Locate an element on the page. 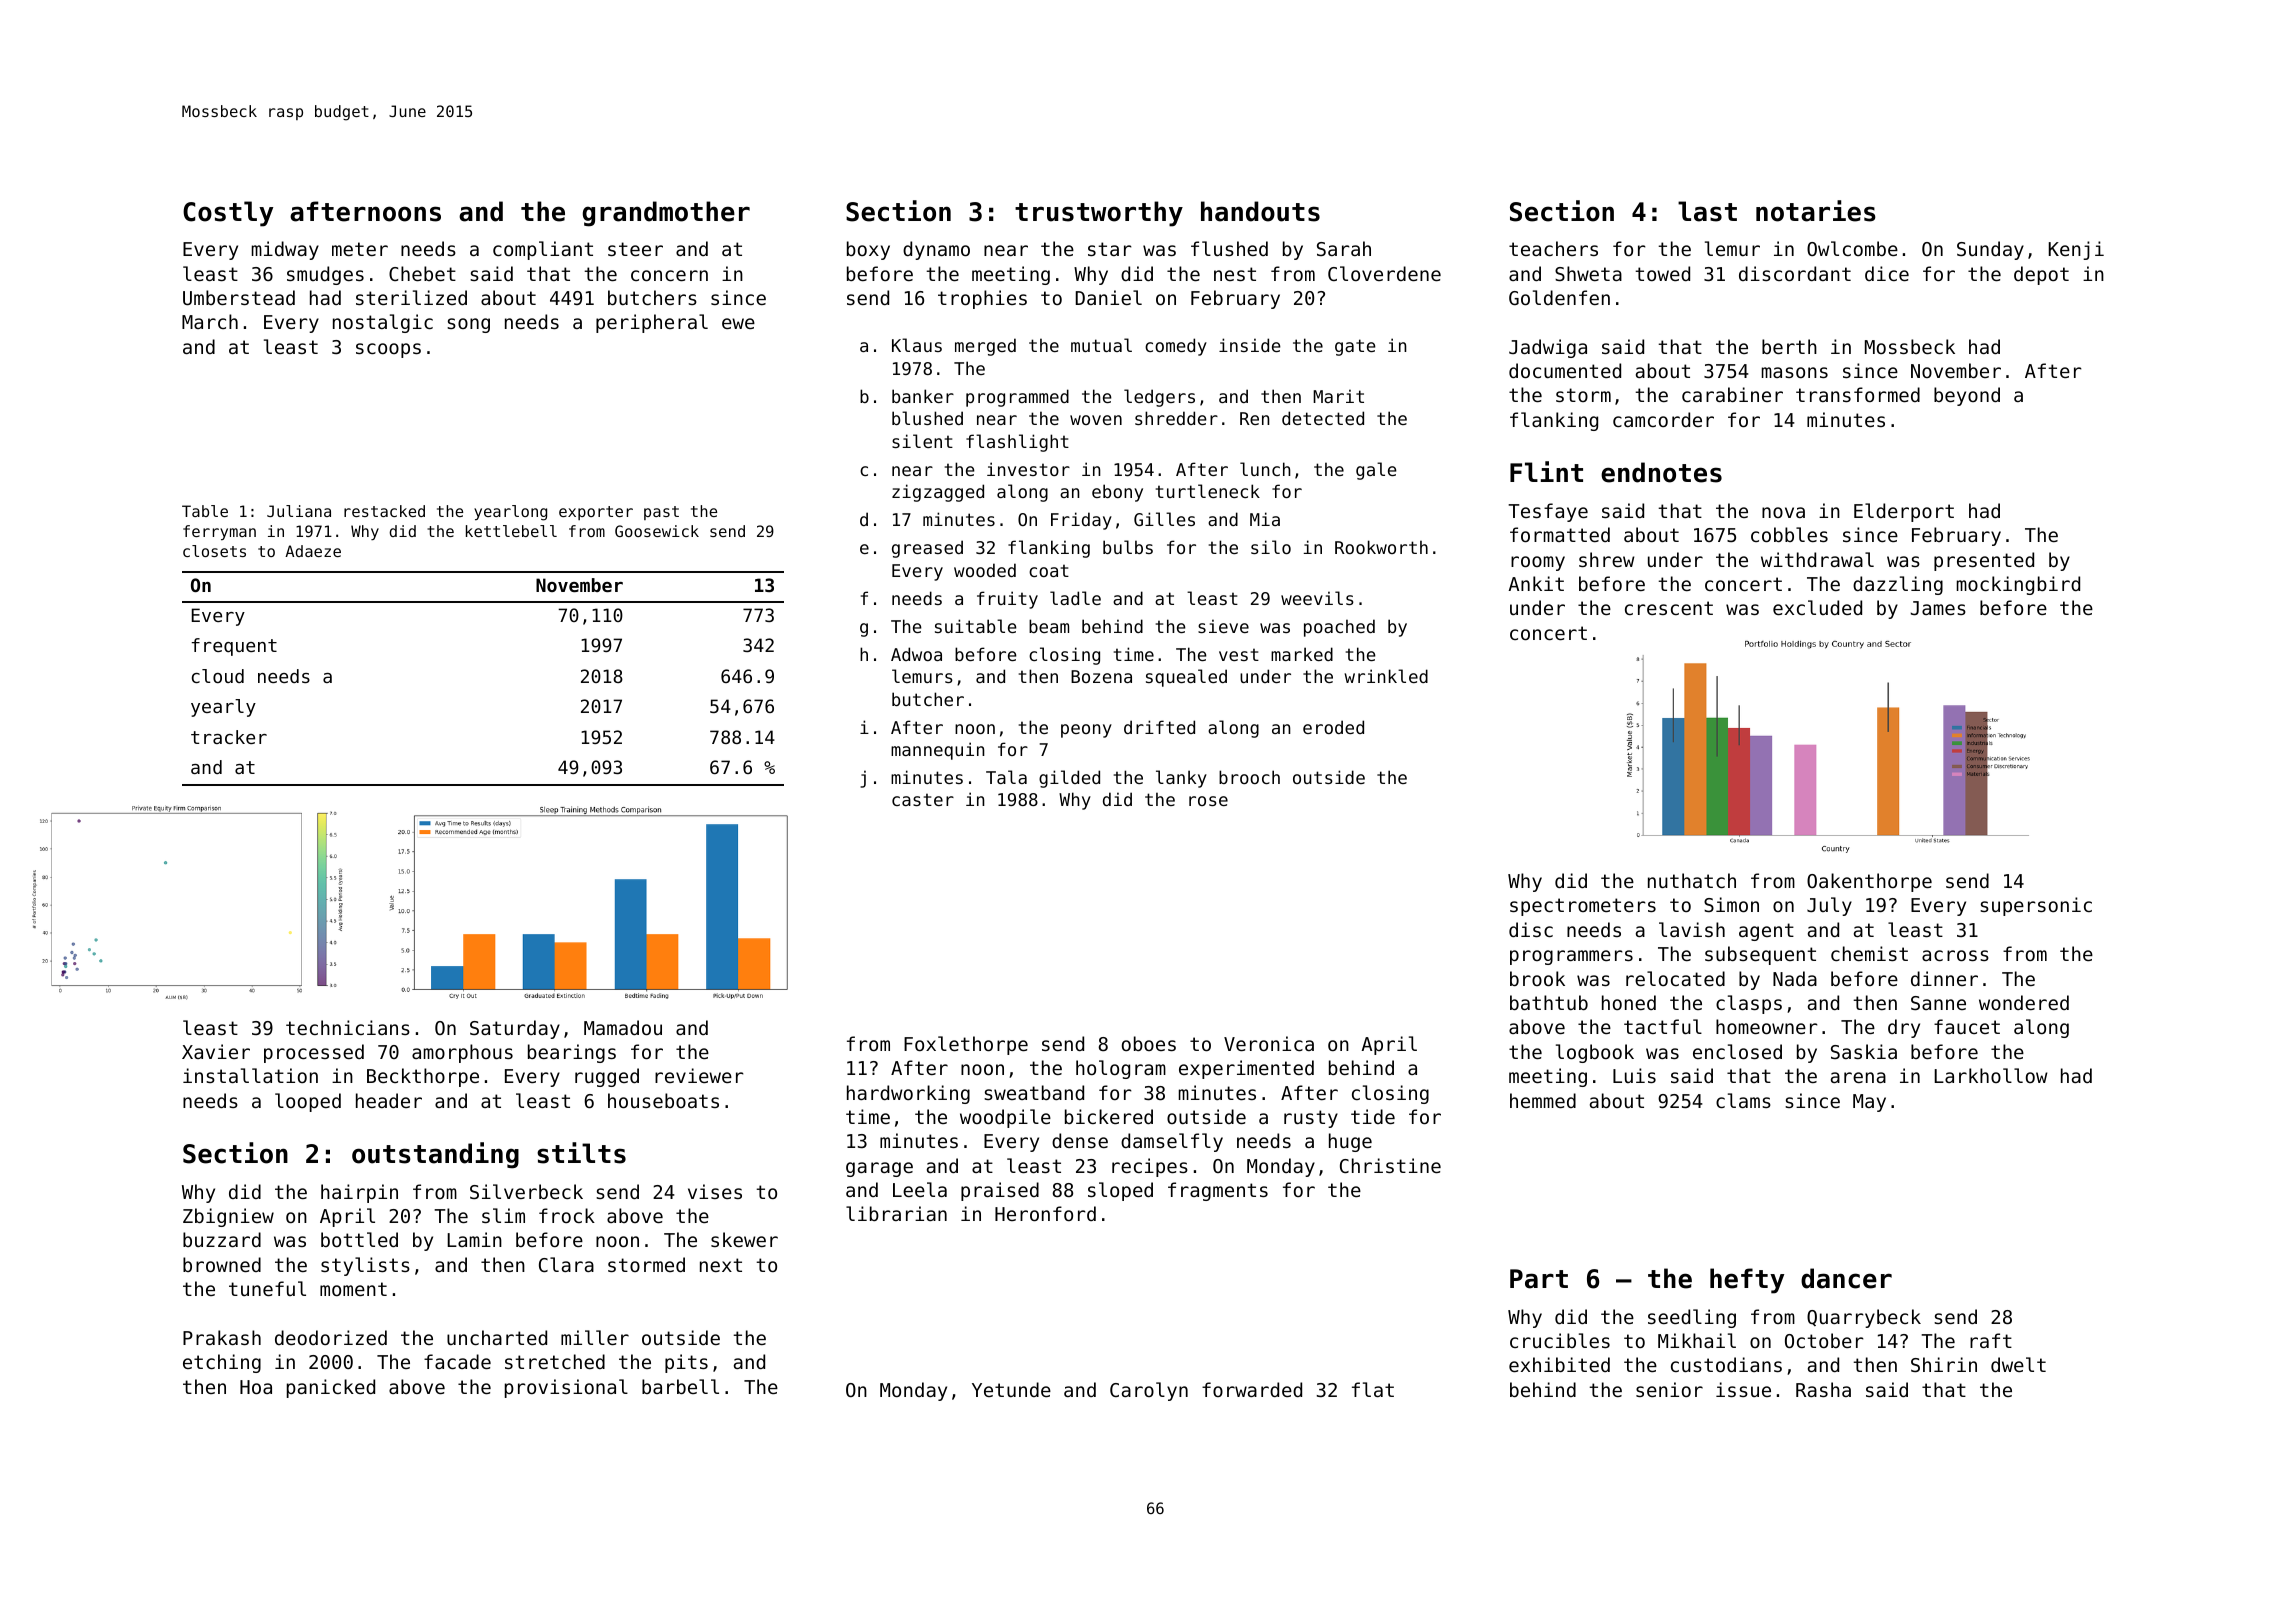 Image resolution: width=2292 pixels, height=1620 pixels. stilts is located at coordinates (581, 1153).
